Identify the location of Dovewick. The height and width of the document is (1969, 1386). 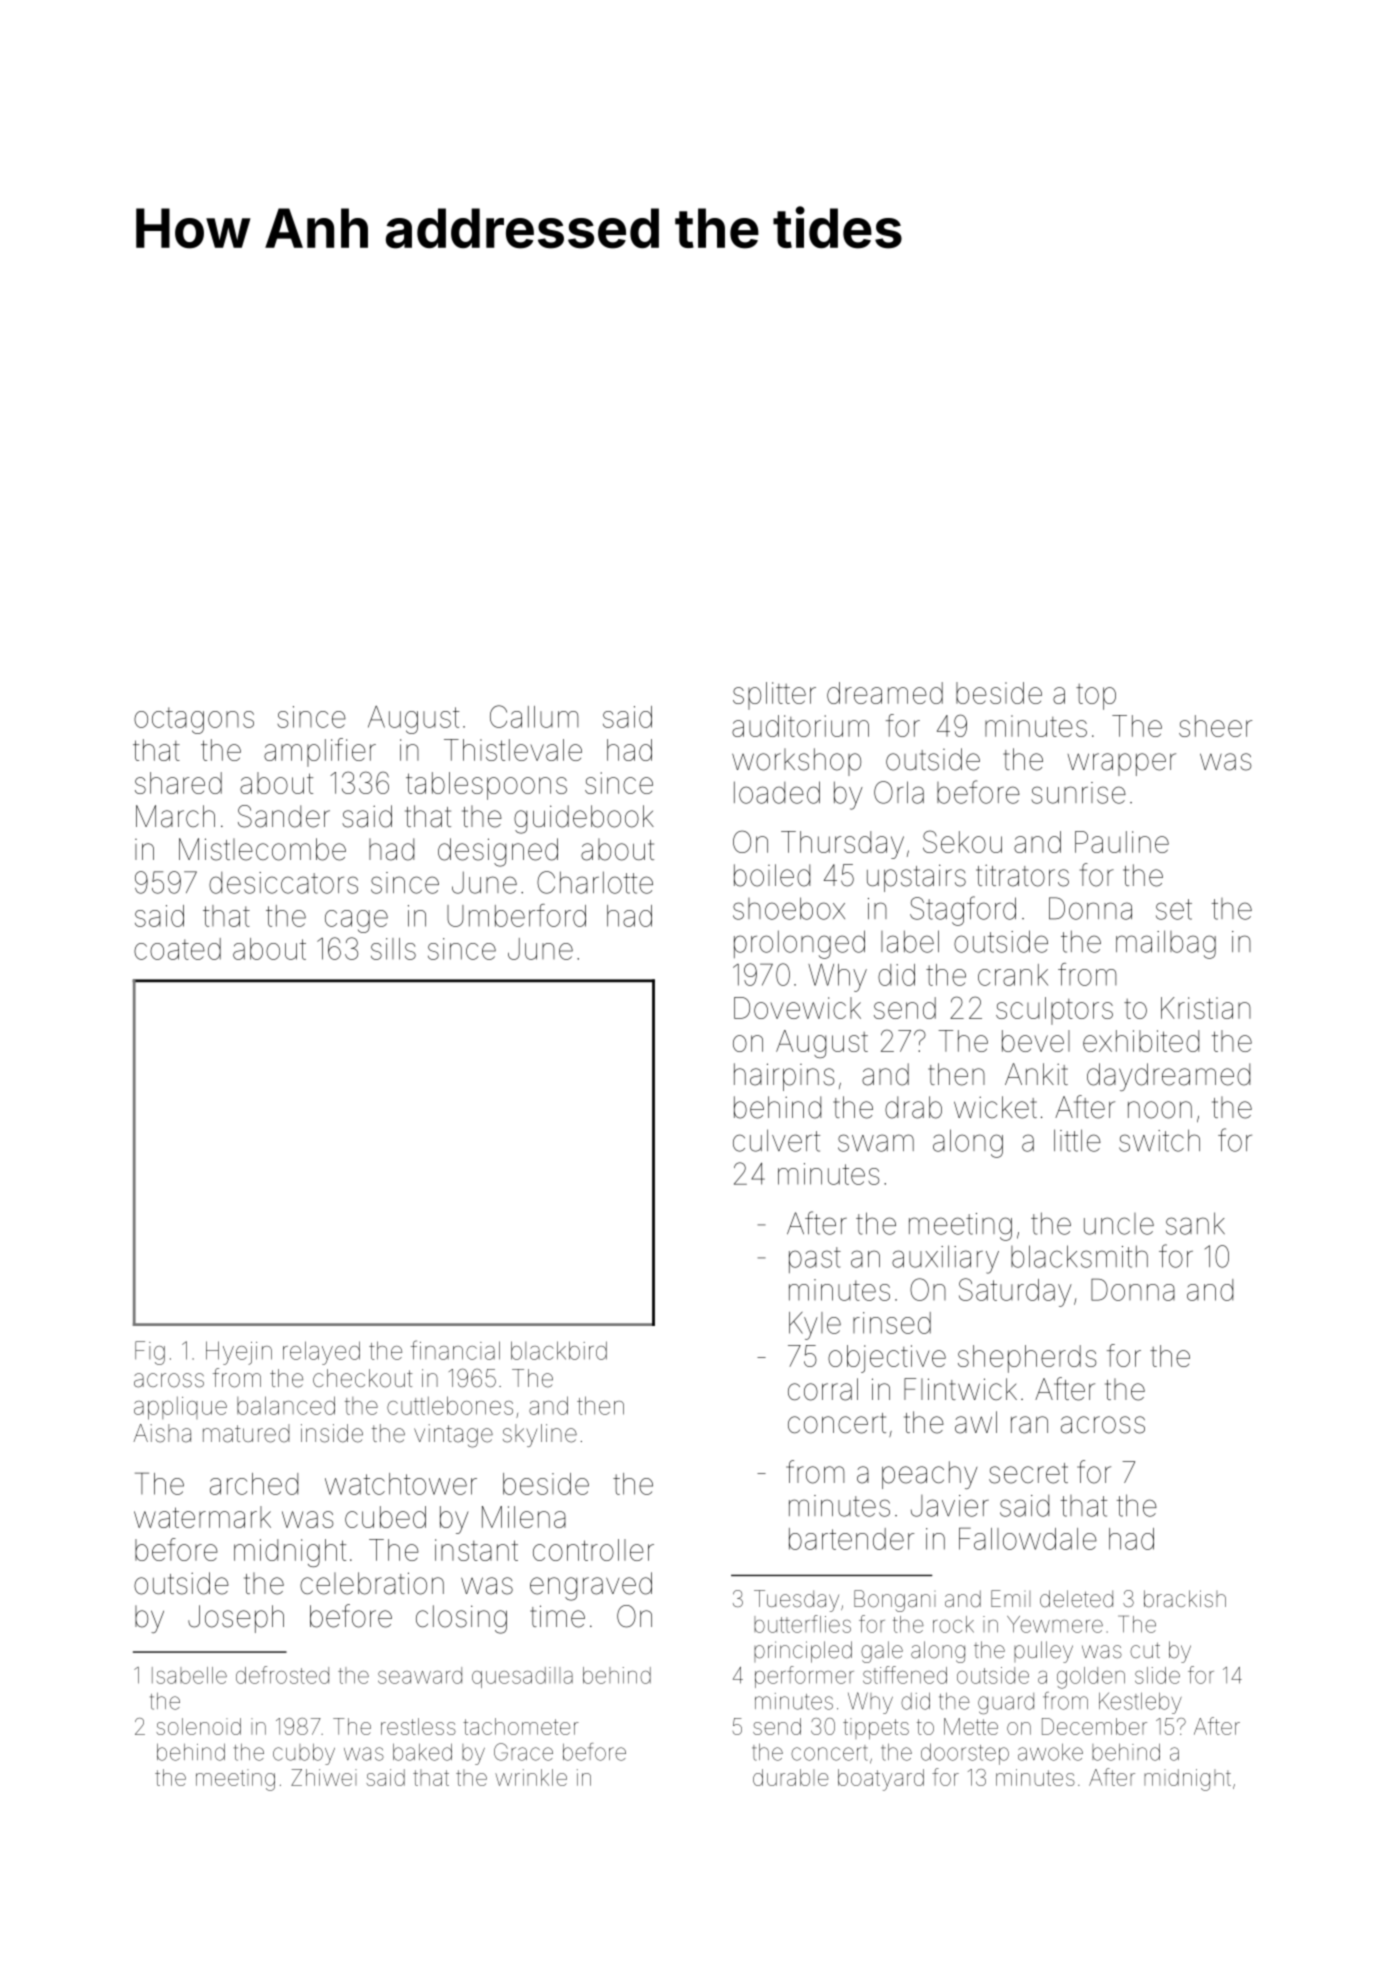
(797, 1008).
